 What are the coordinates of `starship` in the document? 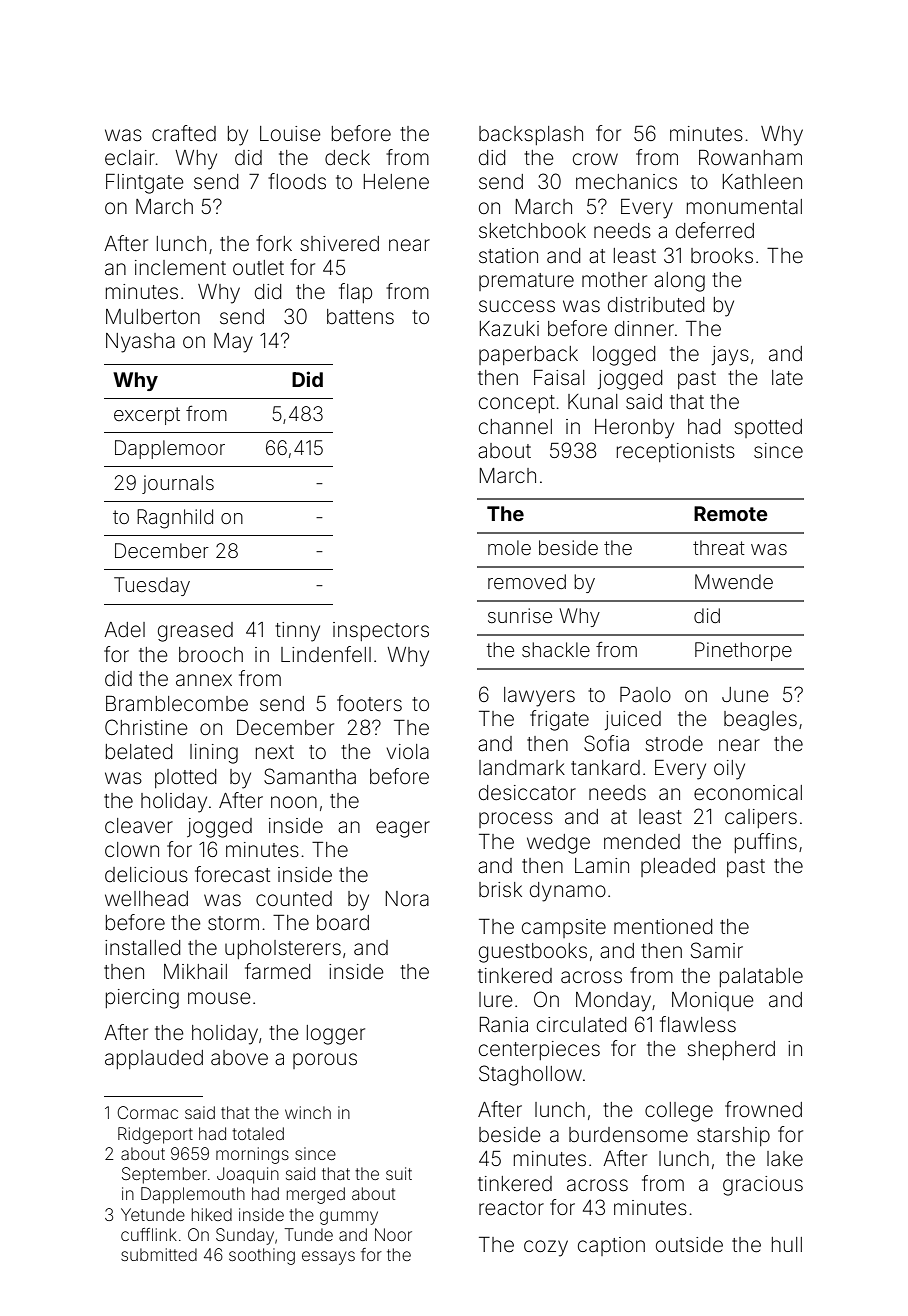 It's located at (733, 1136).
